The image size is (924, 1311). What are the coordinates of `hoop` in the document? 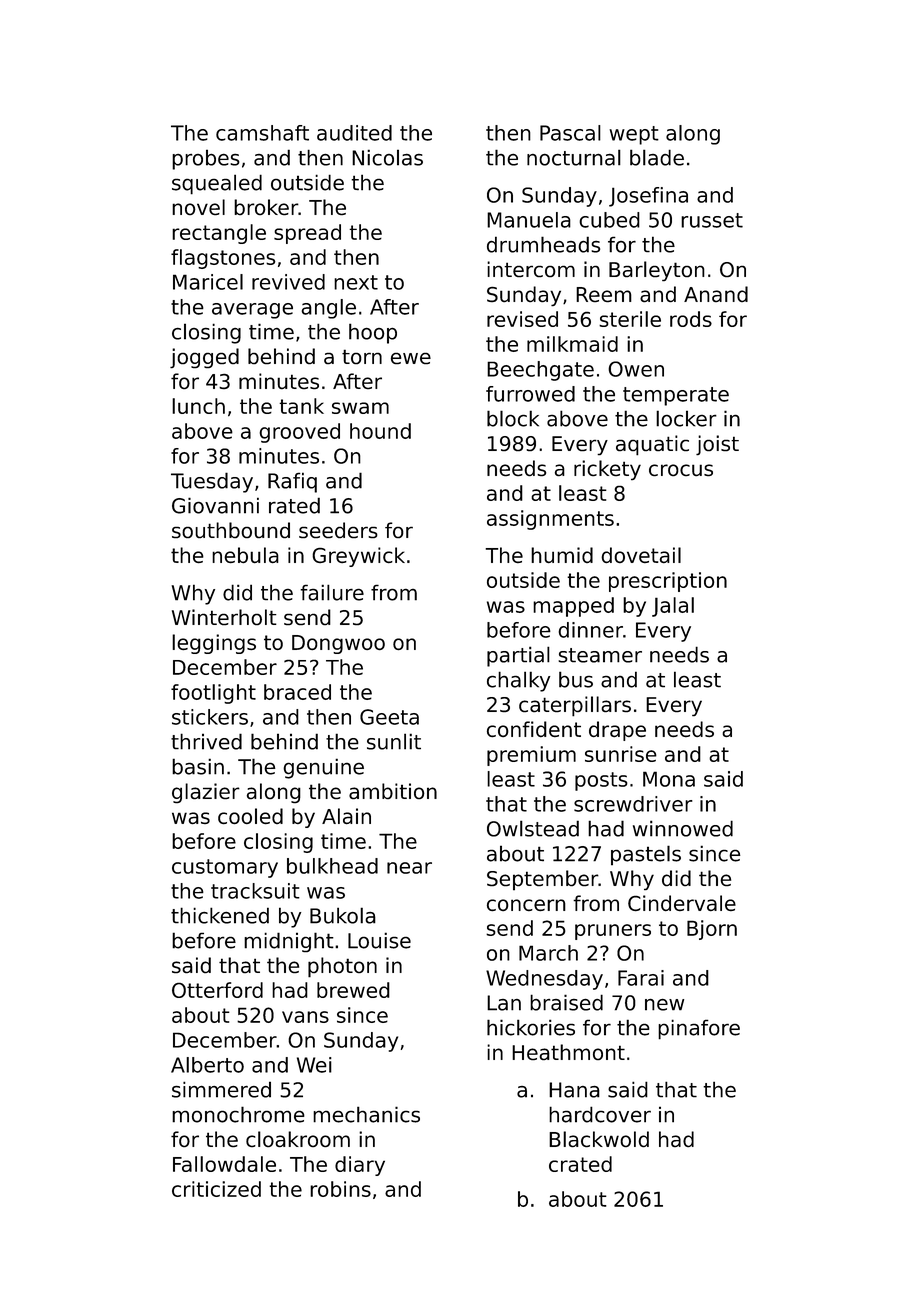 It's located at (373, 333).
